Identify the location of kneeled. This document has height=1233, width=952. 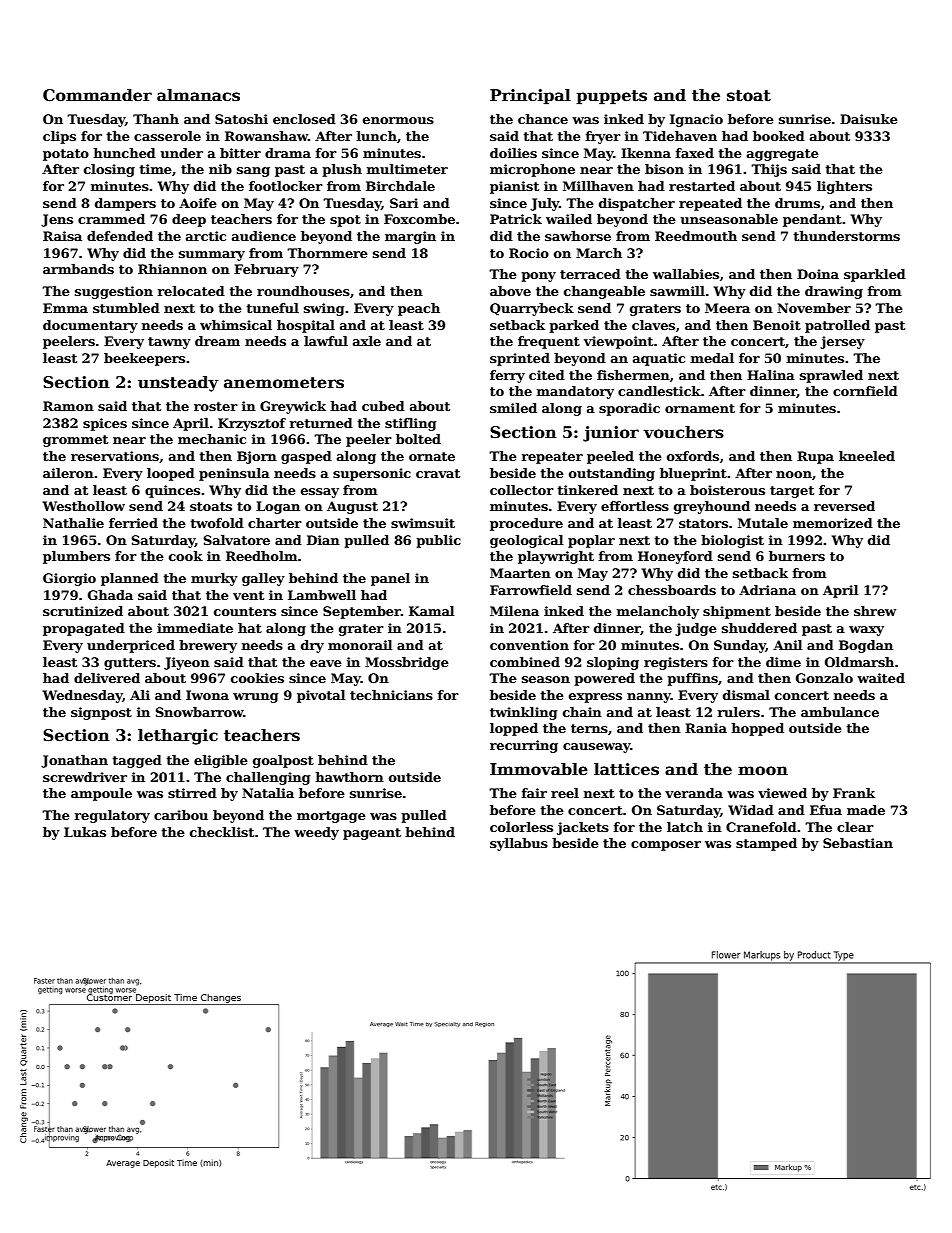
(867, 456).
